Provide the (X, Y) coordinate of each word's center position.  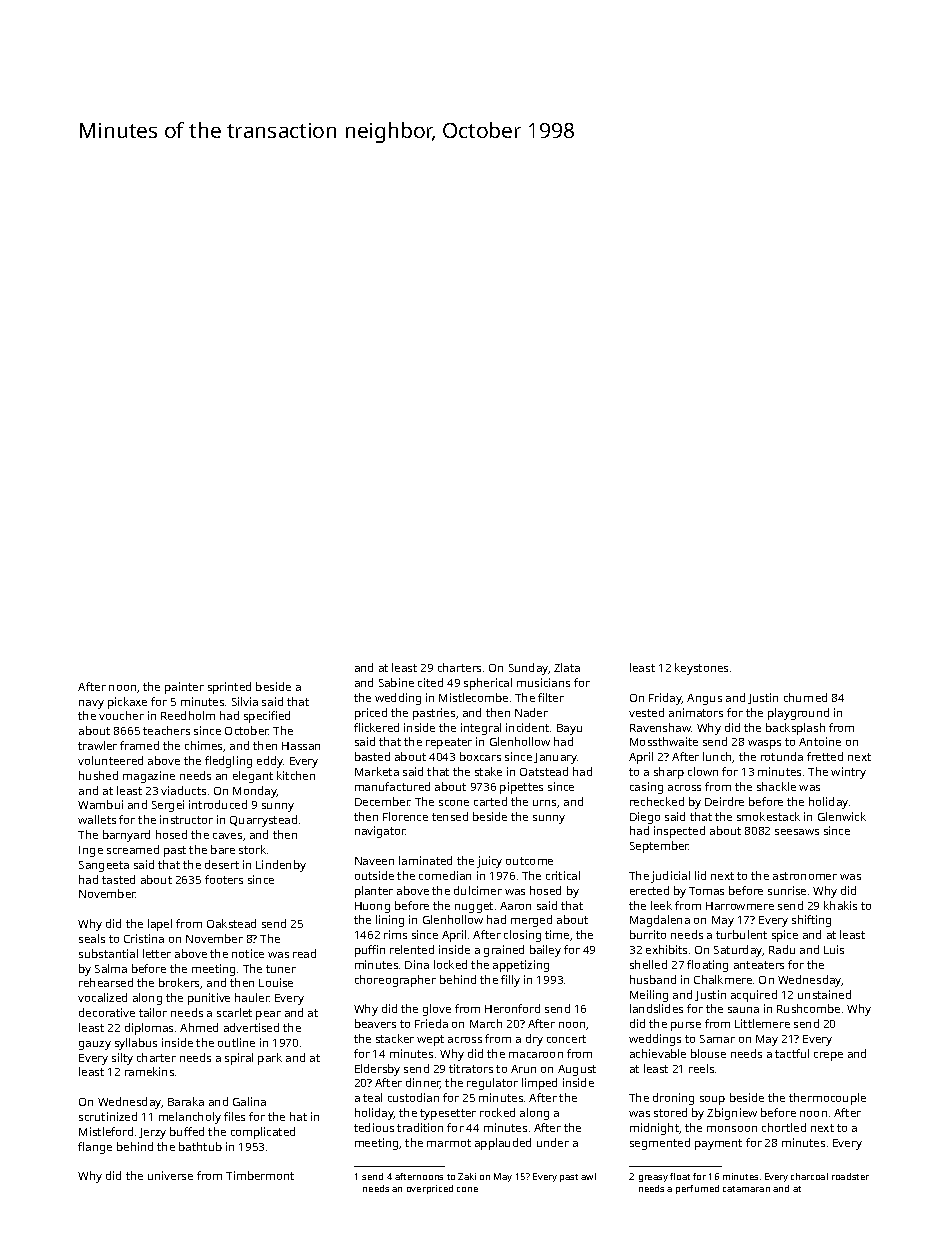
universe (170, 1175)
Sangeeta (104, 866)
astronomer (805, 876)
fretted (825, 756)
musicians (543, 682)
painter (184, 688)
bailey (545, 951)
